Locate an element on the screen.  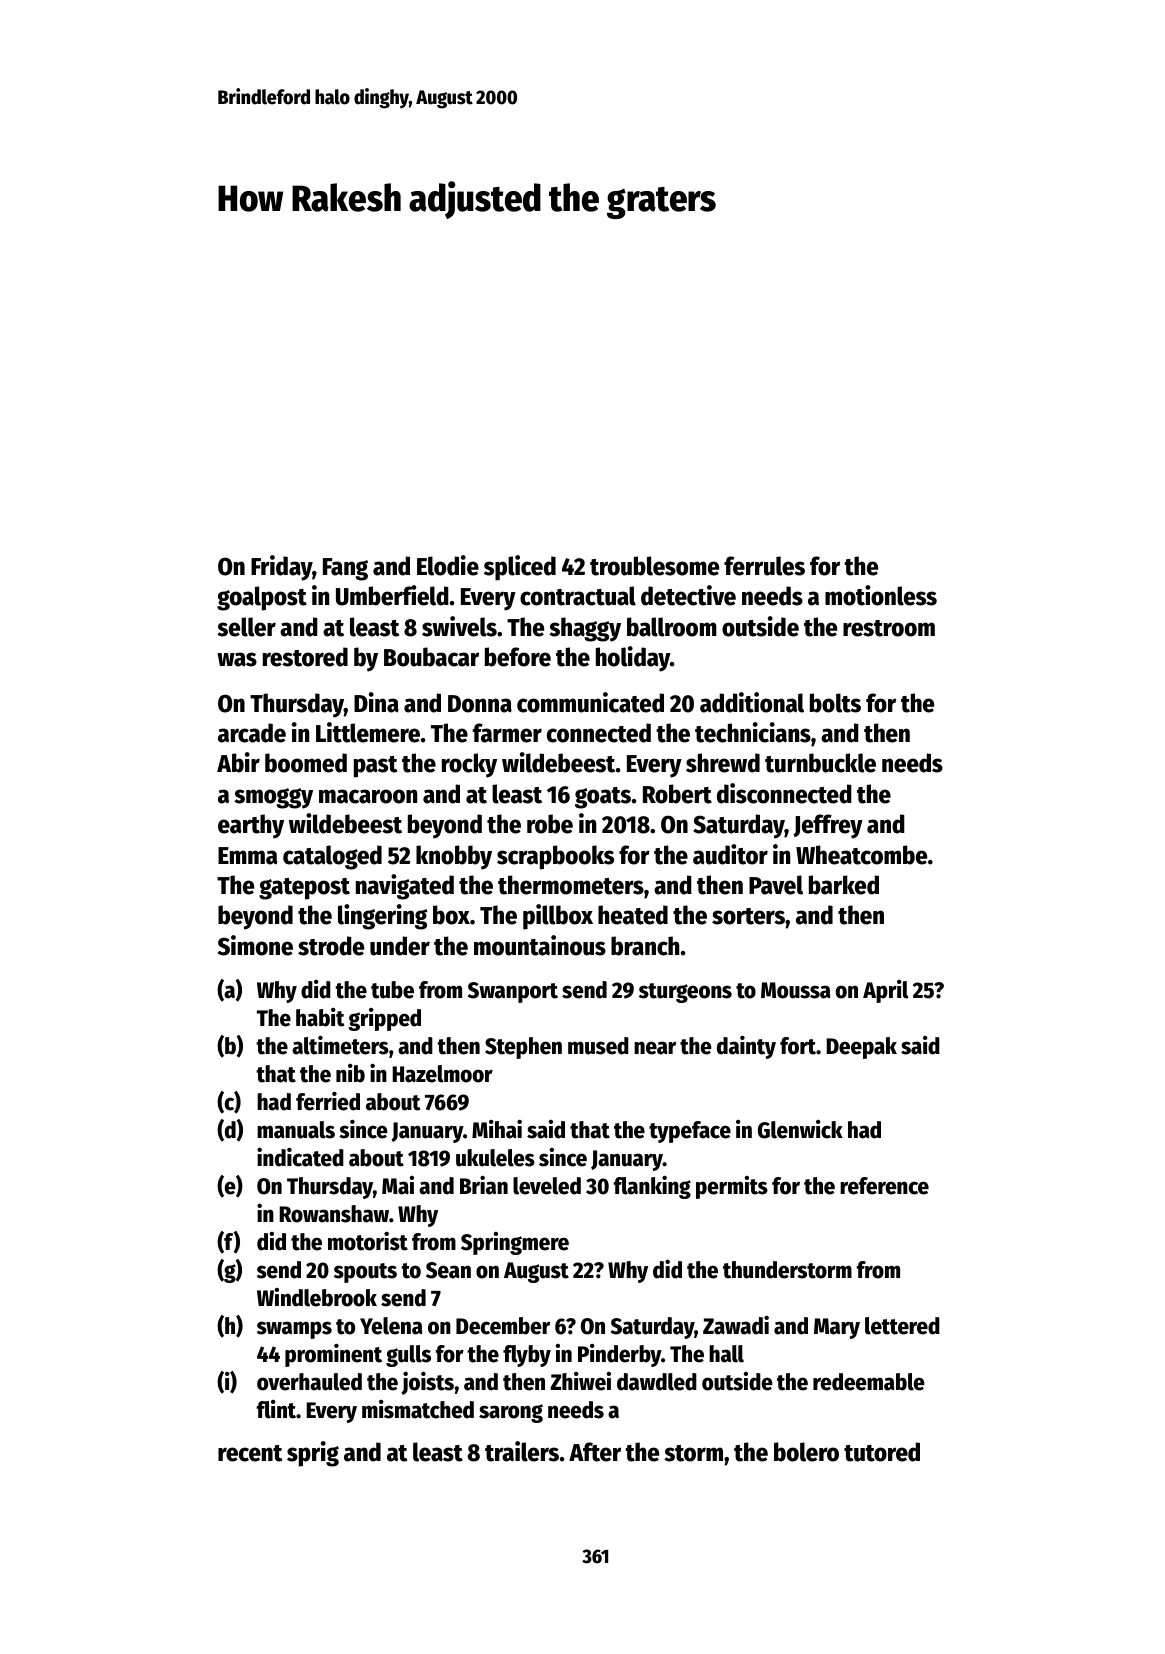
Springmere is located at coordinates (515, 1243).
